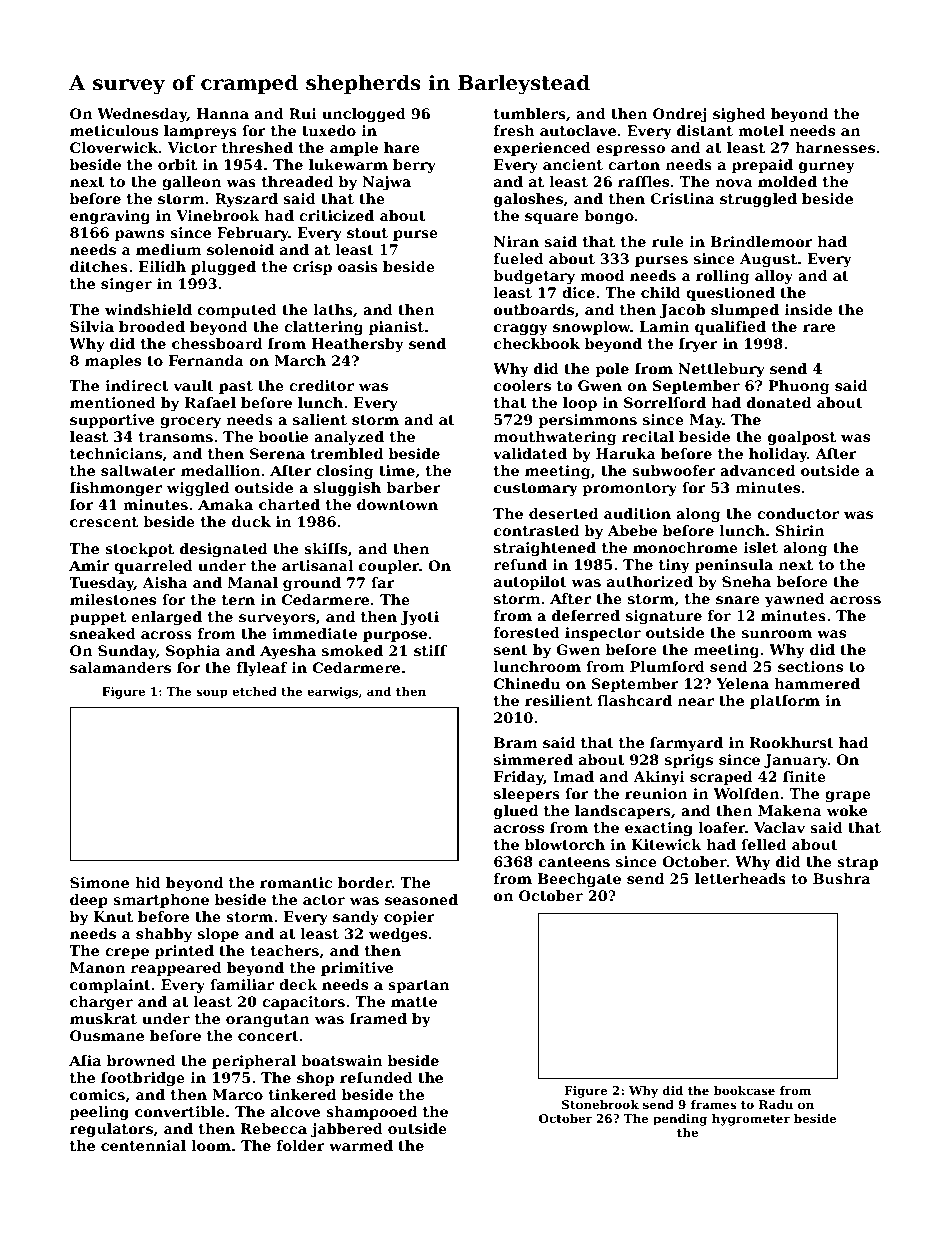 The width and height of the screenshot is (952, 1233). I want to click on Wednesday, so click(142, 115).
